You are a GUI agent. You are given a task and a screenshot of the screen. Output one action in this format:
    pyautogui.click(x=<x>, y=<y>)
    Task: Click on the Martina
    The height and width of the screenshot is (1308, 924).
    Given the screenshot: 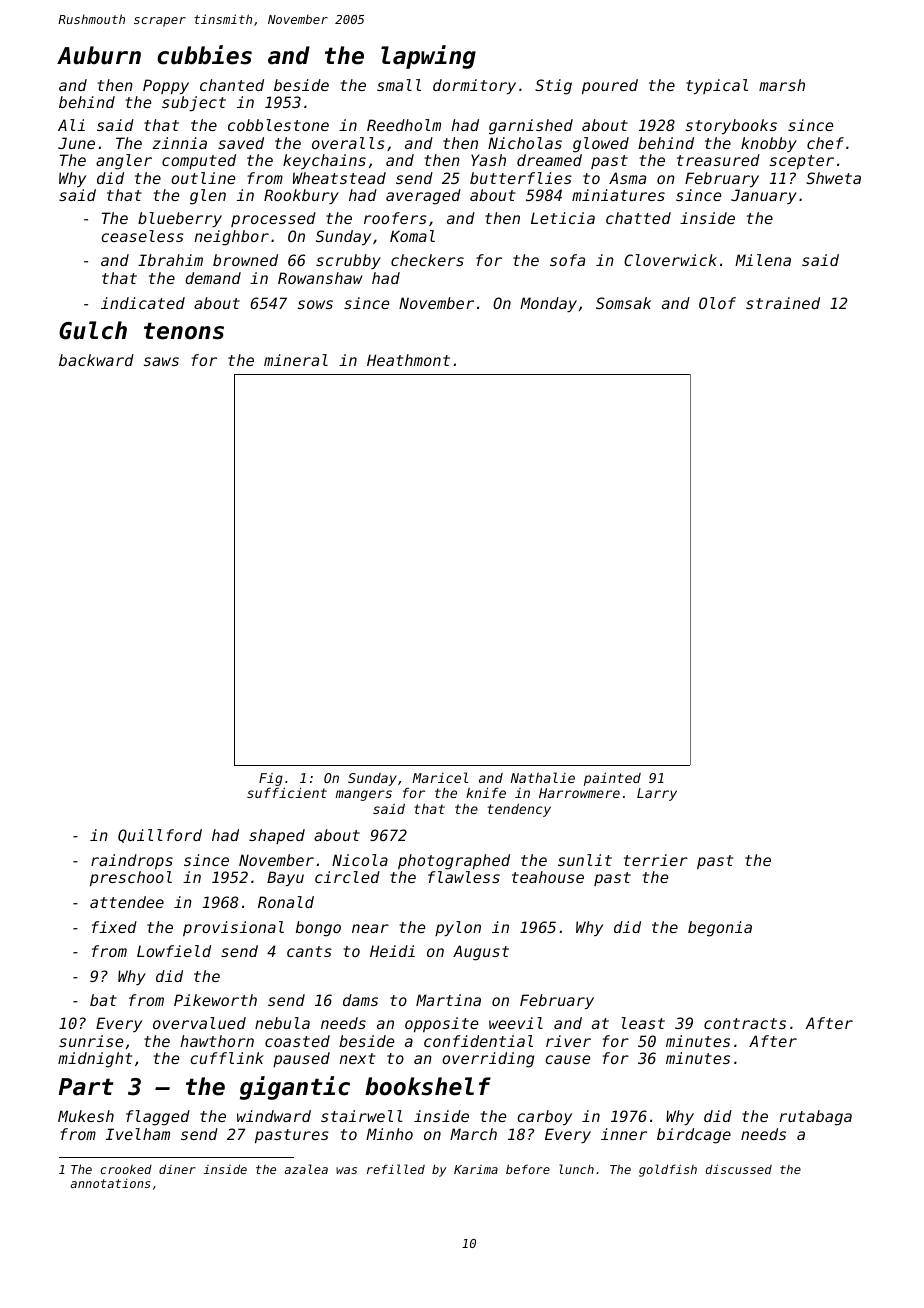 What is the action you would take?
    pyautogui.click(x=448, y=1000)
